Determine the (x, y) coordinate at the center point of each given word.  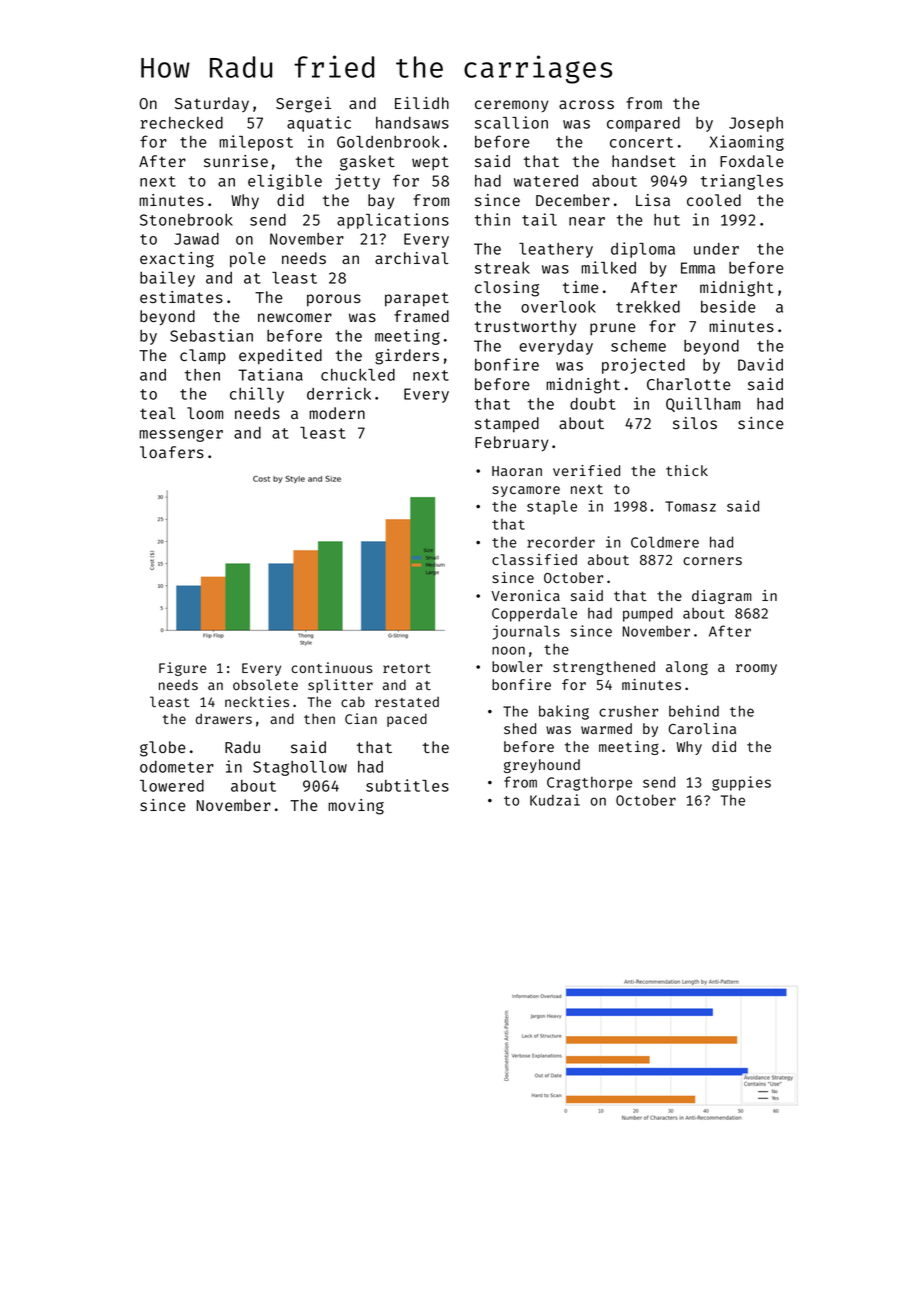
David (760, 364)
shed (520, 728)
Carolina (702, 728)
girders (407, 357)
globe (163, 749)
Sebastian (211, 335)
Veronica (526, 595)
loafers (172, 452)
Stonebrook (186, 219)
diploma (643, 250)
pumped (648, 614)
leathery (556, 250)
